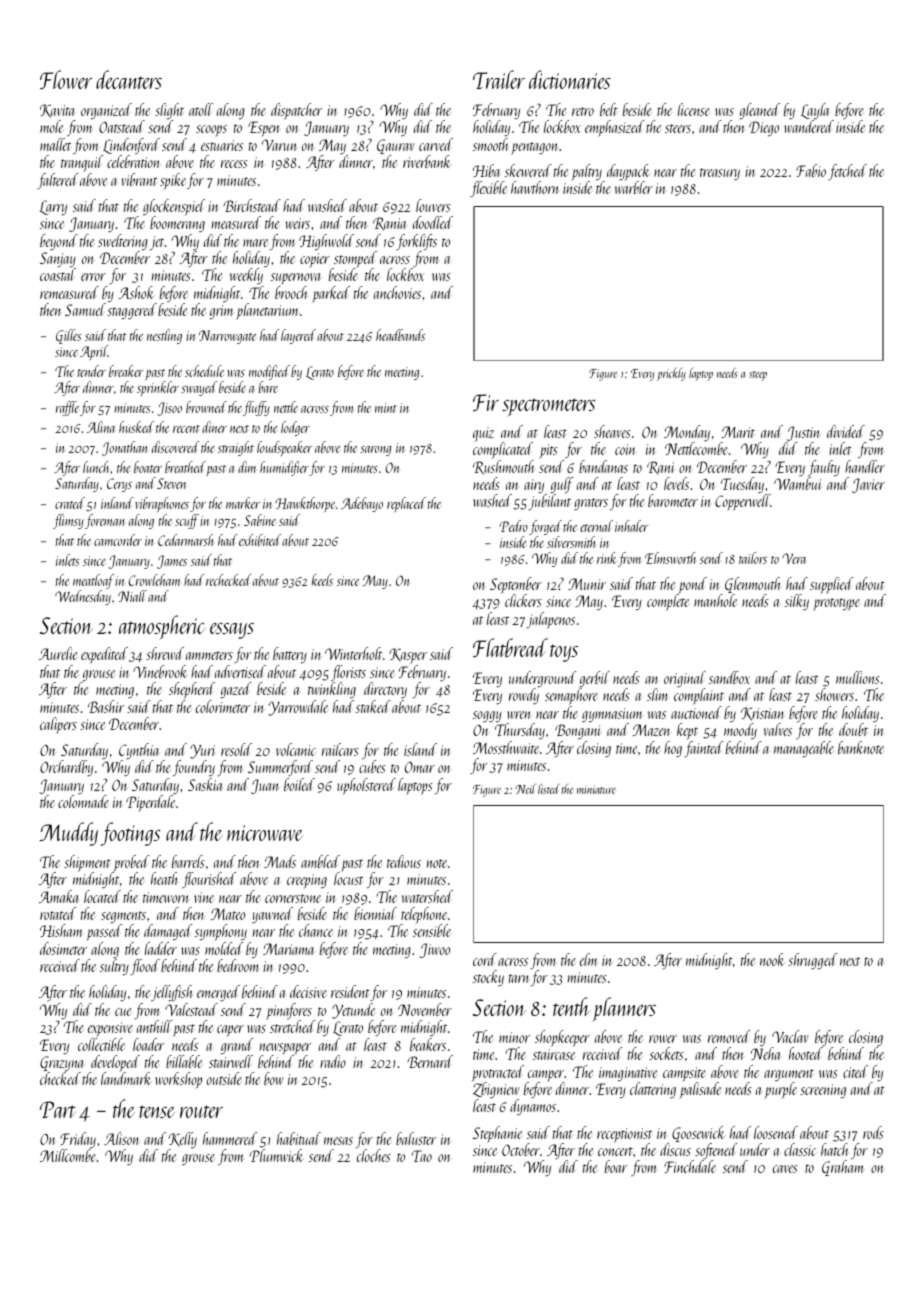  I want to click on Kelly, so click(183, 1140).
